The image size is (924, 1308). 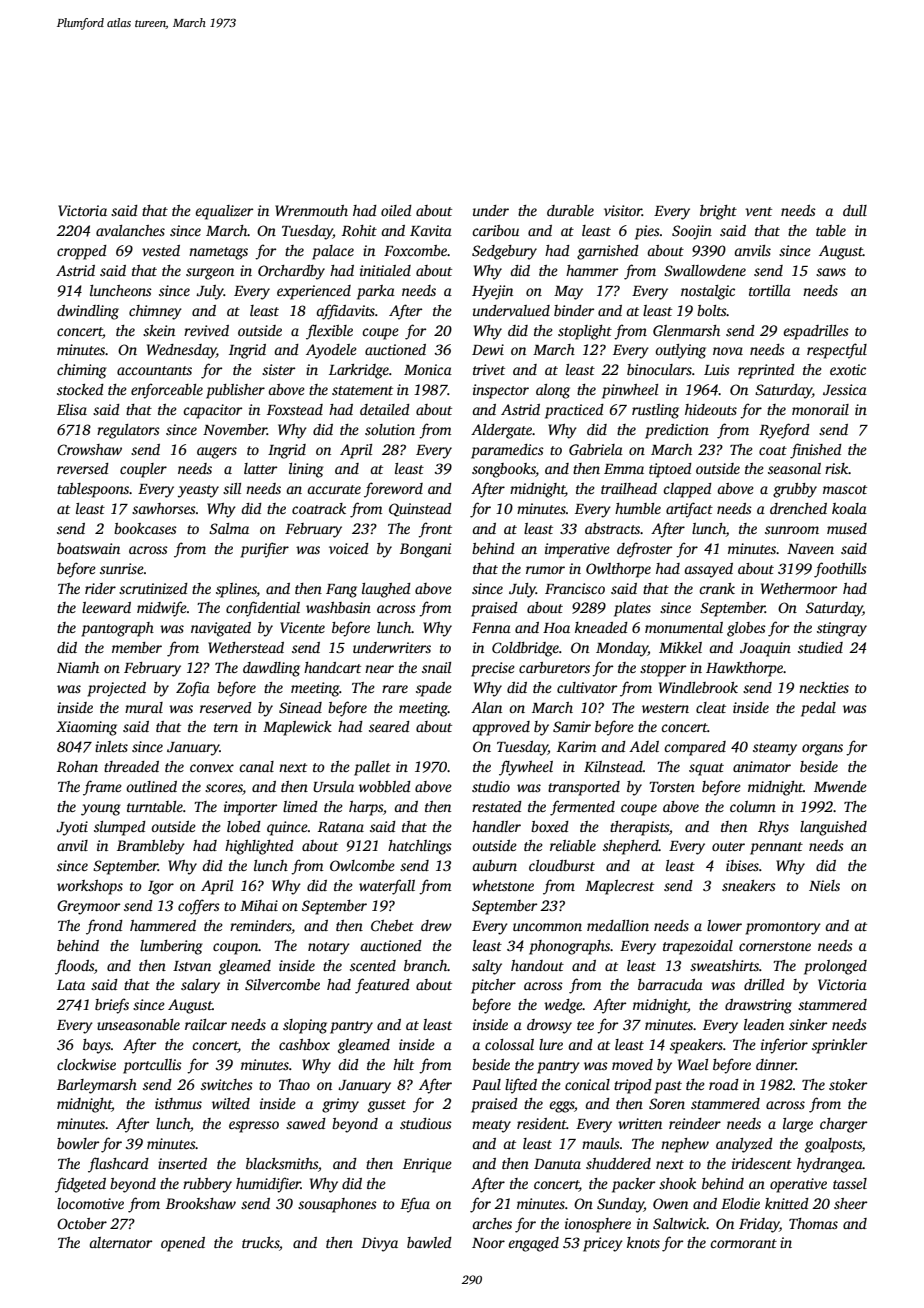 I want to click on oiled, so click(x=396, y=210).
